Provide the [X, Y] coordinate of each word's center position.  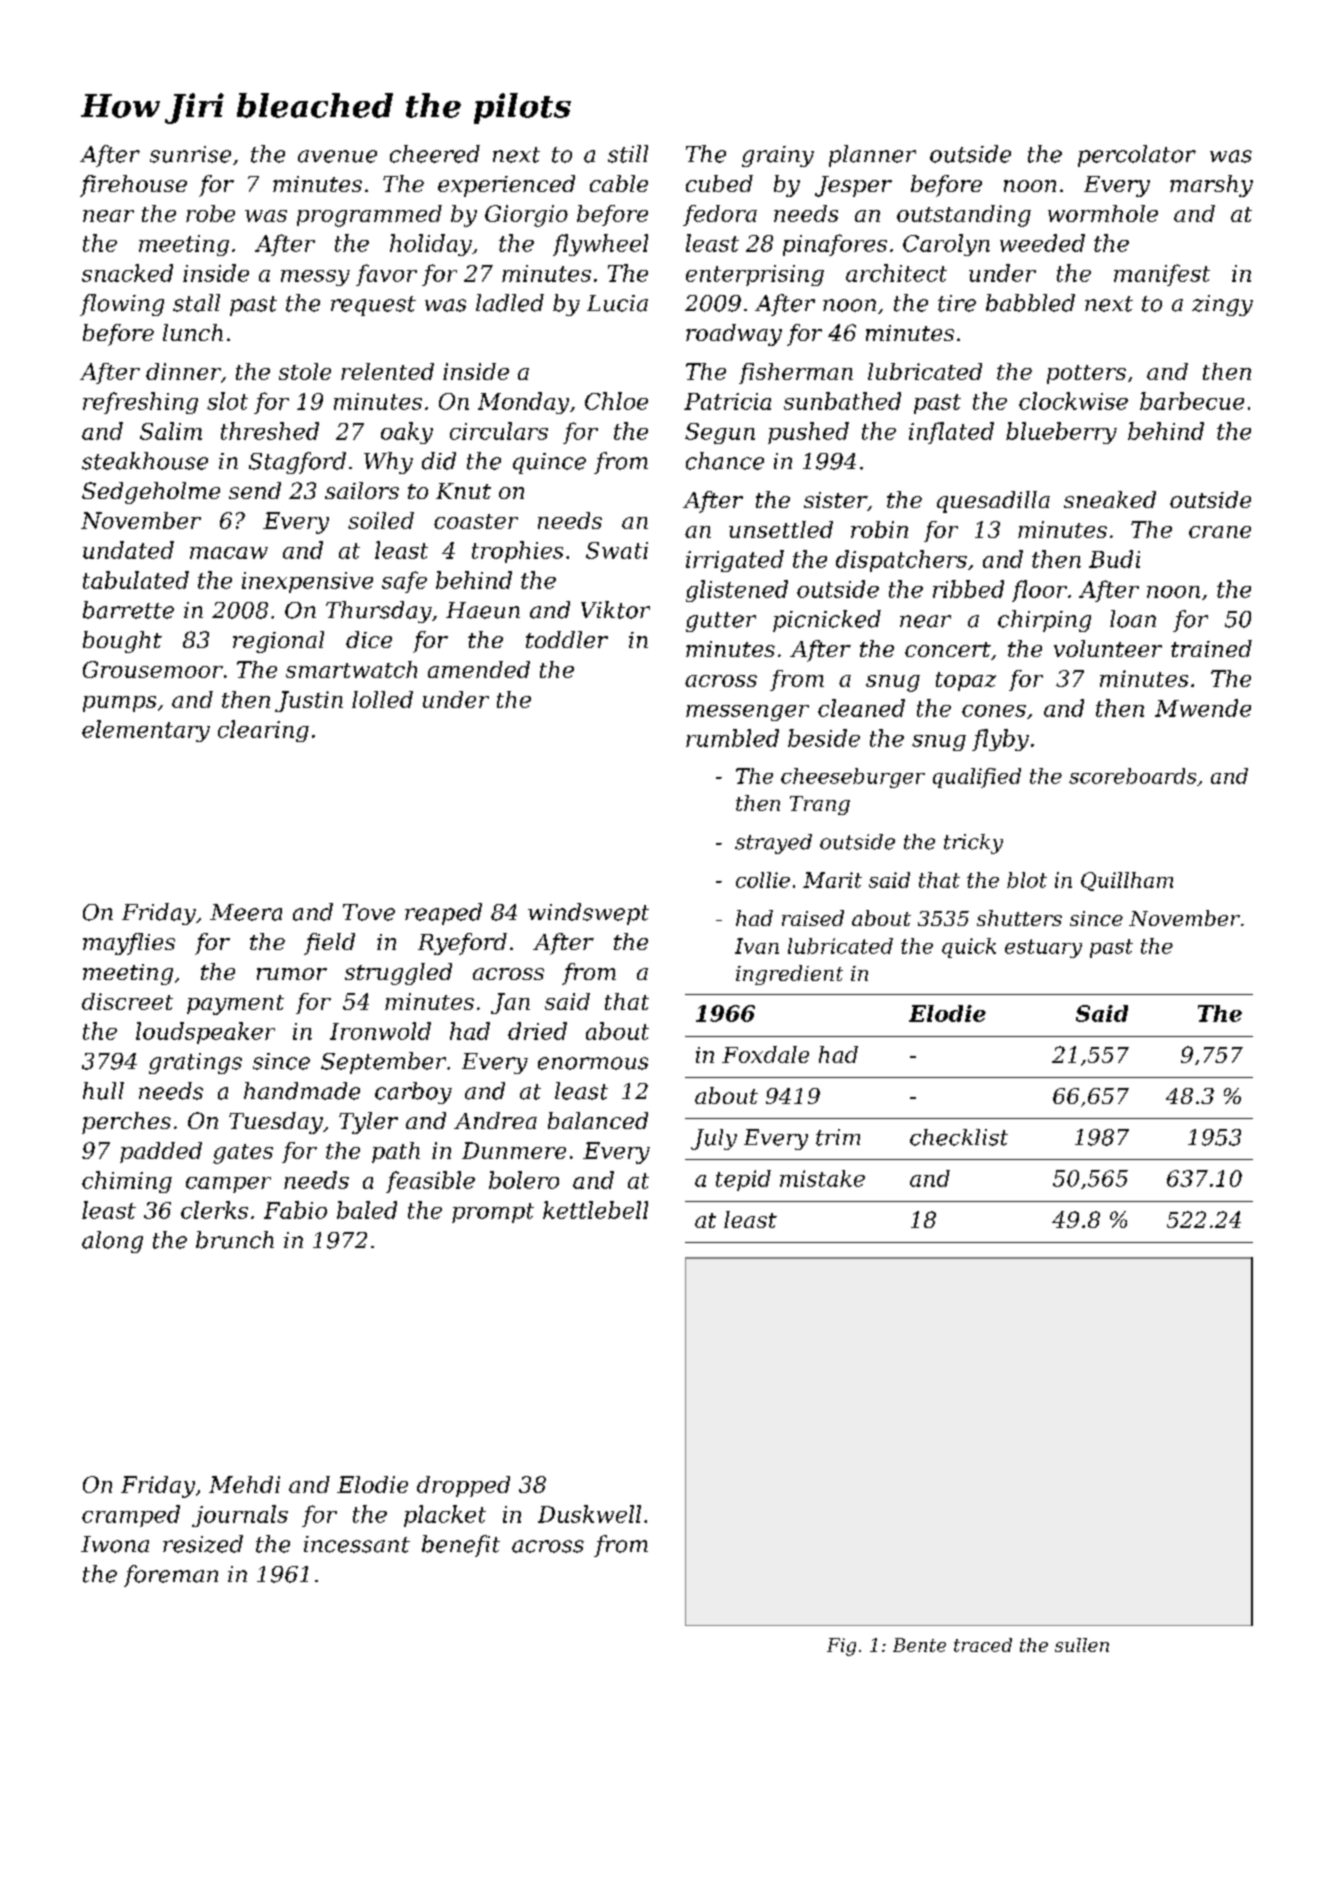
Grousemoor [153, 669]
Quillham [1127, 881]
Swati [617, 550]
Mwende [1203, 708]
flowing [122, 305]
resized [203, 1544]
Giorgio [526, 216]
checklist [959, 1137]
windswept [588, 914]
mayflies [129, 944]
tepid [743, 1180]
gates [243, 1154]
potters [1086, 374]
